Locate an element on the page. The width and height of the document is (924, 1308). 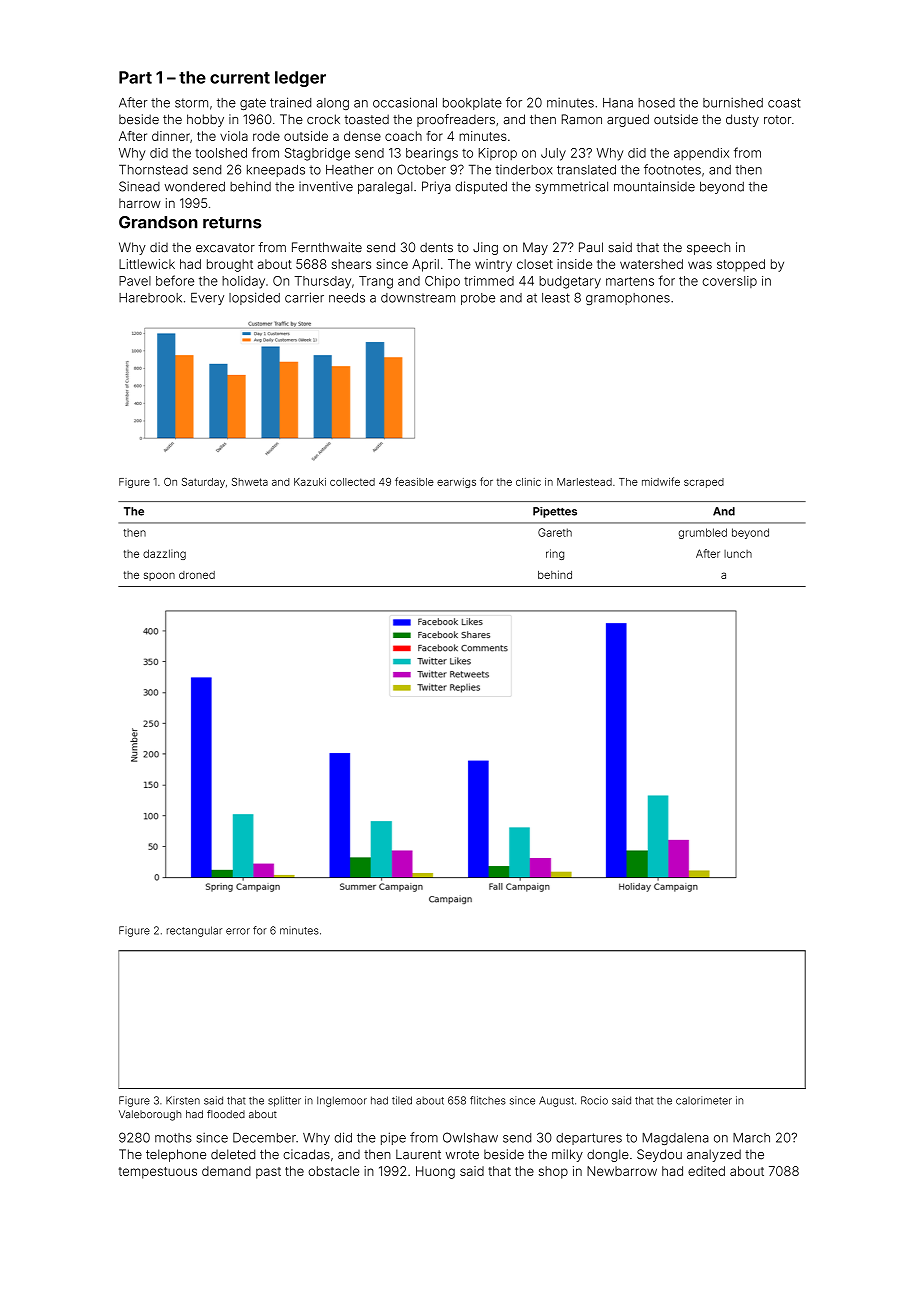
droned is located at coordinates (197, 575).
